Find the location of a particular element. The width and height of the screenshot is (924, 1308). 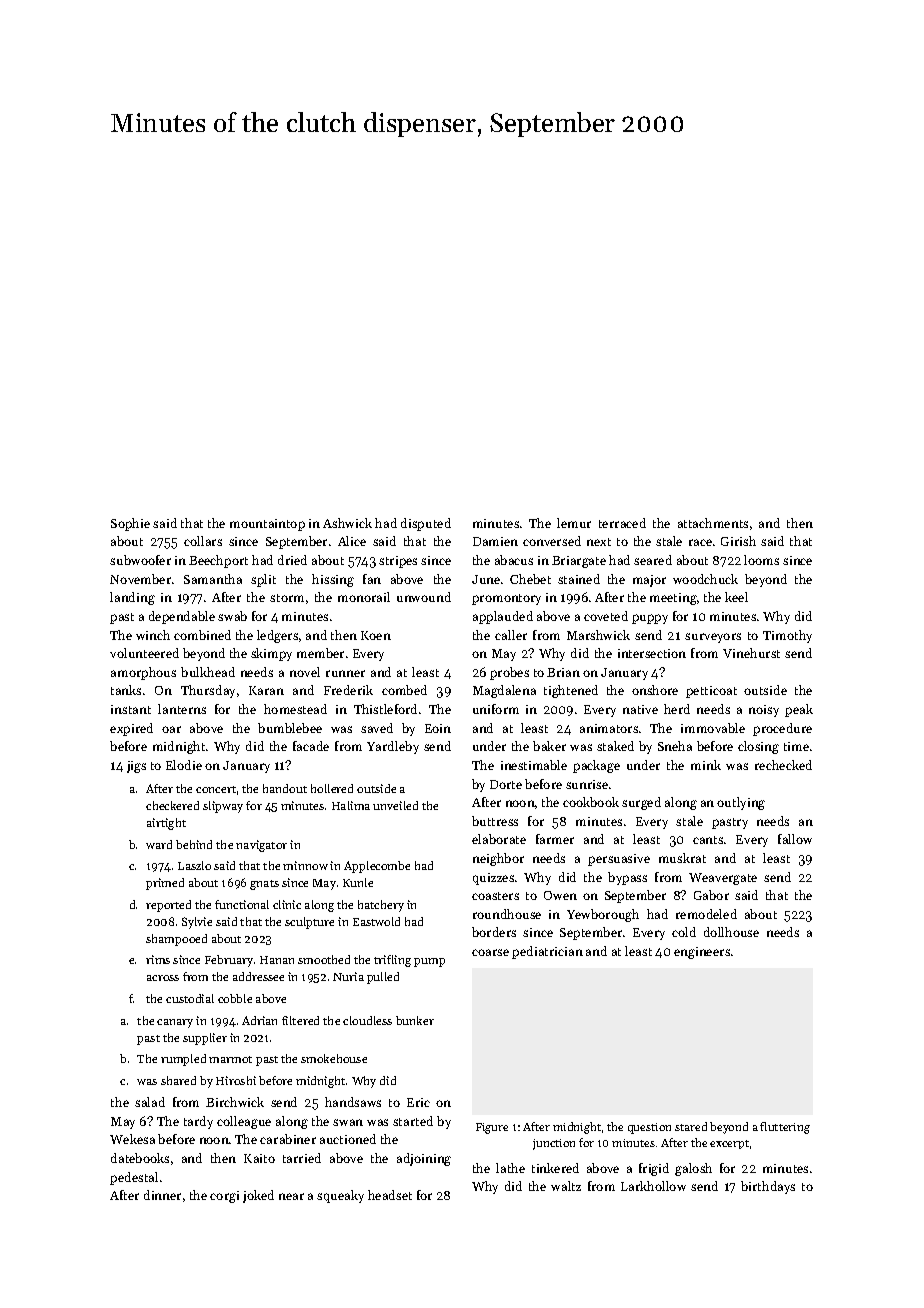

petticoat is located at coordinates (711, 692).
